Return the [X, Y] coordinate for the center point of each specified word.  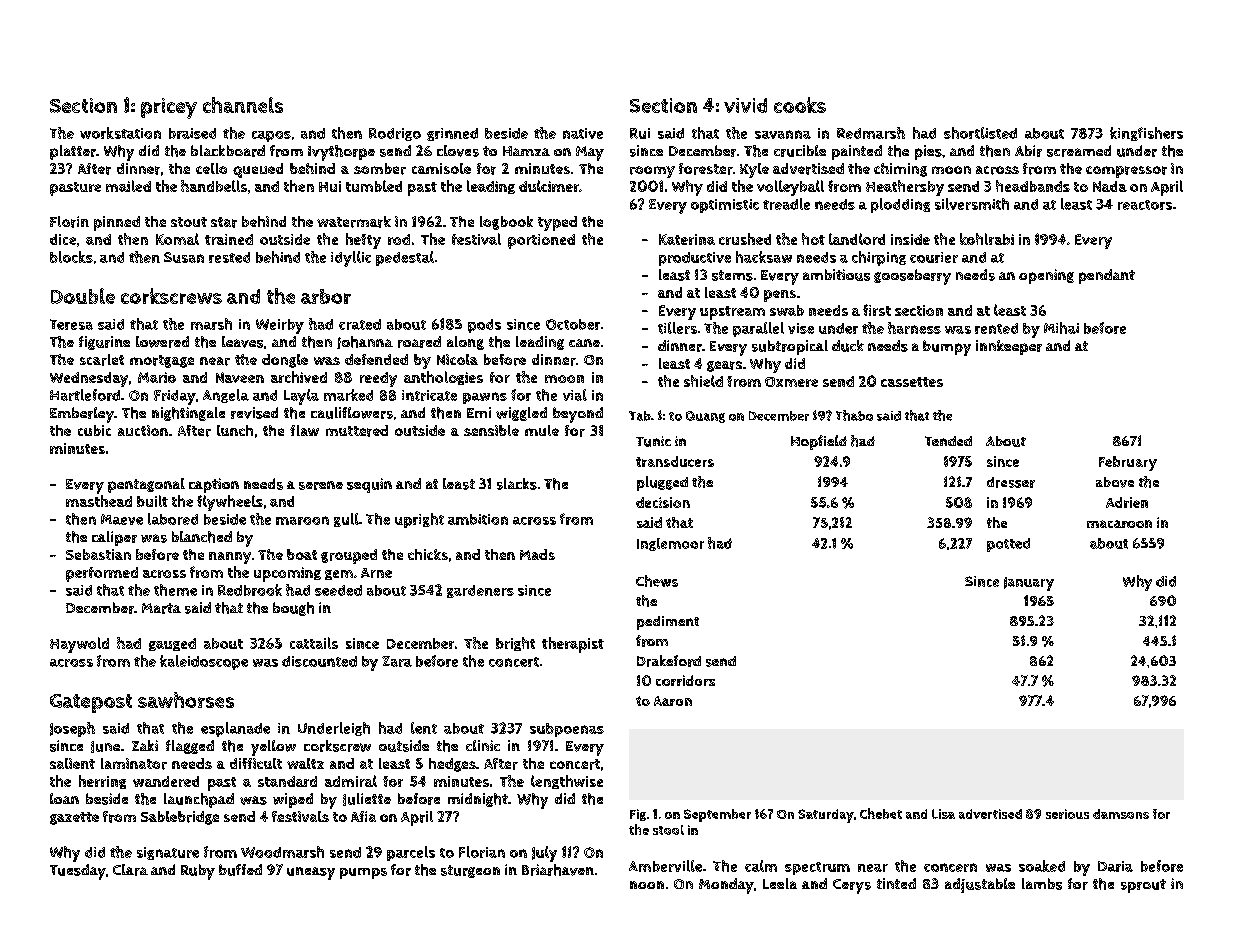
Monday [726, 886]
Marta [161, 608]
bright [515, 644]
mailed [128, 186]
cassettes [912, 382]
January [1029, 584]
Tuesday [78, 872]
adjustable [980, 885]
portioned [541, 241]
